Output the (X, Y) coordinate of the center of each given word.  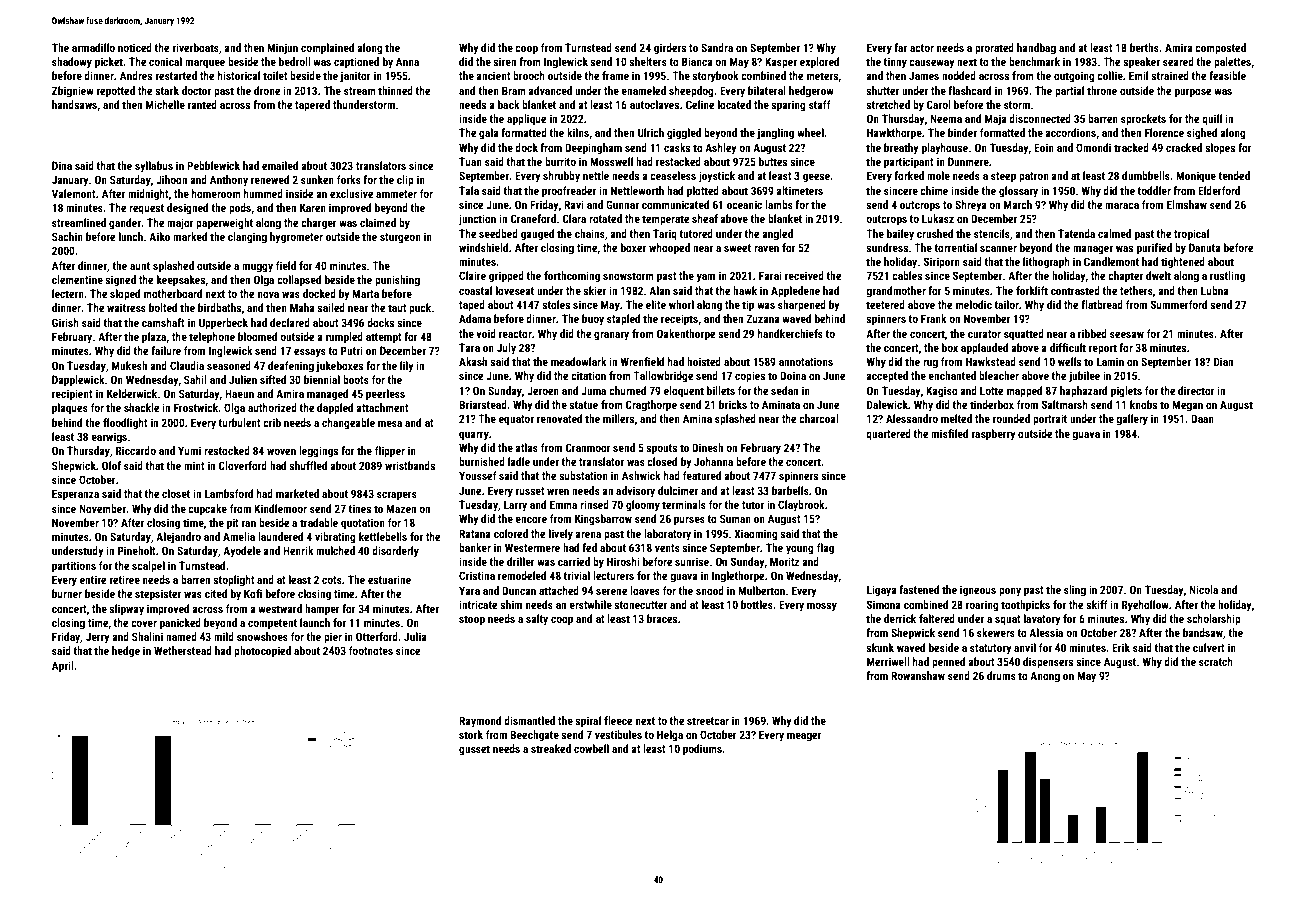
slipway (126, 610)
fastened (919, 589)
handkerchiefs (790, 333)
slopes (1220, 149)
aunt (140, 266)
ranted (202, 104)
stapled (623, 320)
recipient (72, 395)
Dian (1223, 361)
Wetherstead (183, 650)
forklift (1032, 290)
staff (820, 104)
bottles (757, 604)
